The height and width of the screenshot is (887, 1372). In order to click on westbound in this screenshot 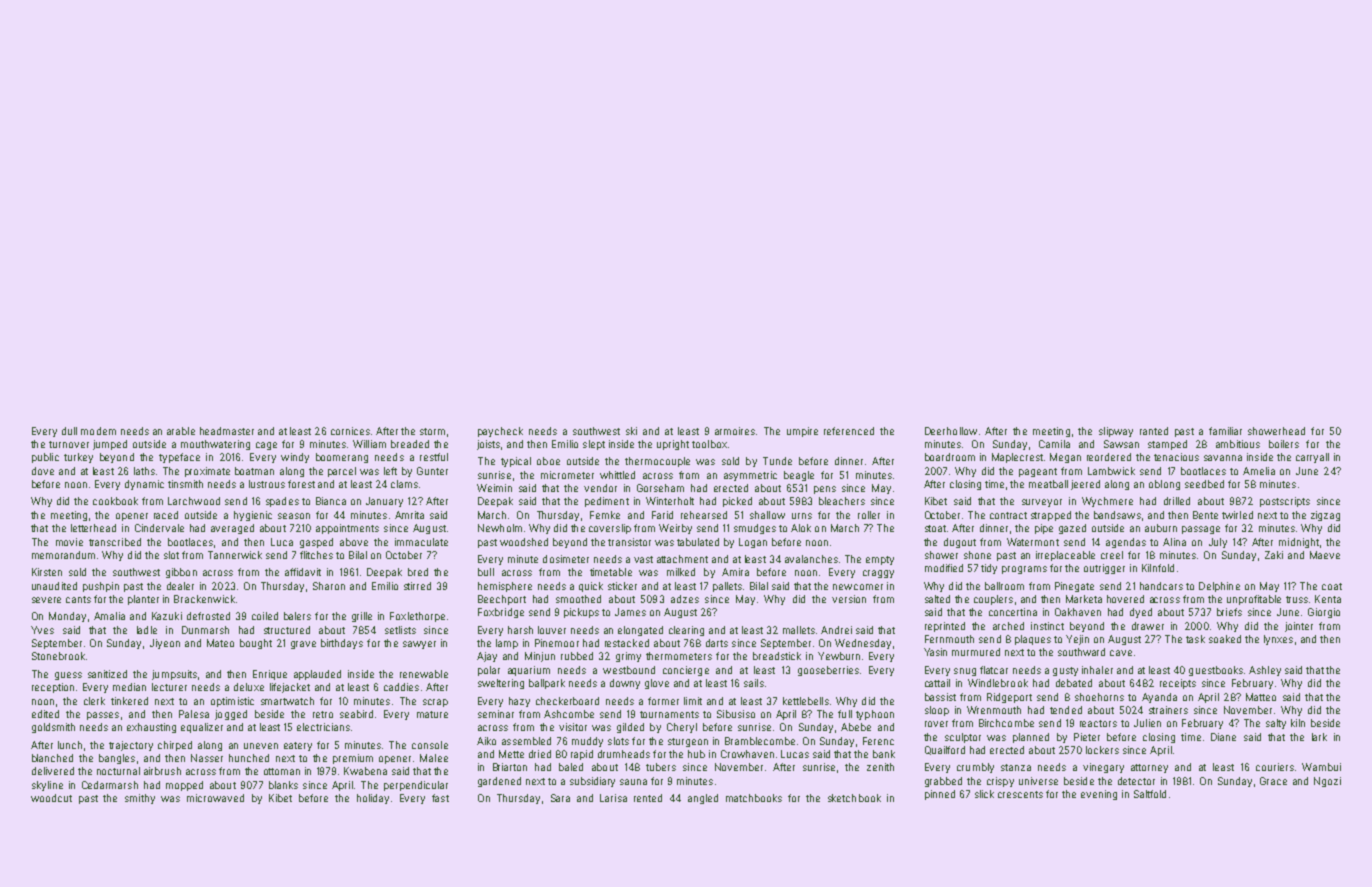, I will do `click(629, 670)`.
